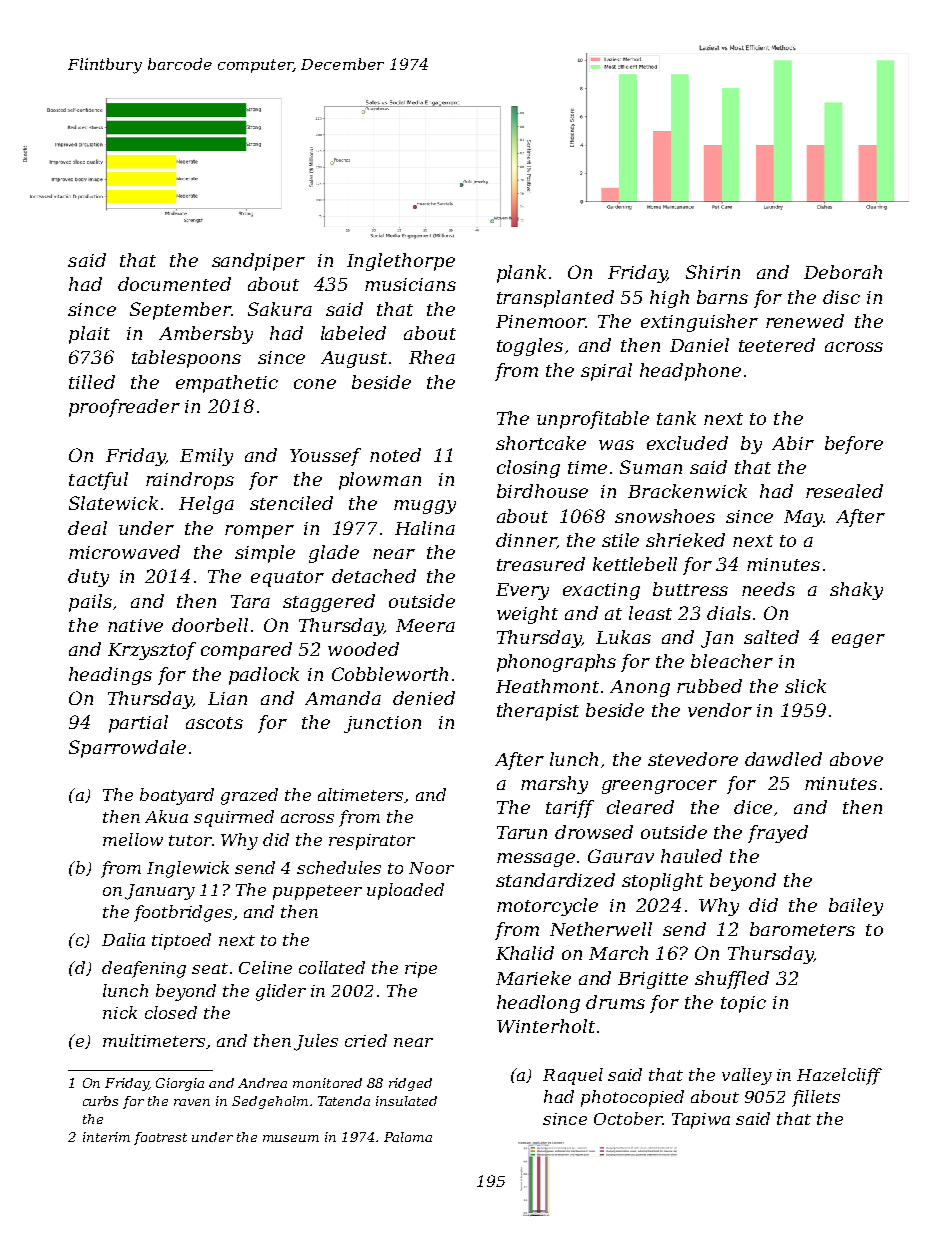  What do you see at coordinates (382, 724) in the image?
I see `junction` at bounding box center [382, 724].
